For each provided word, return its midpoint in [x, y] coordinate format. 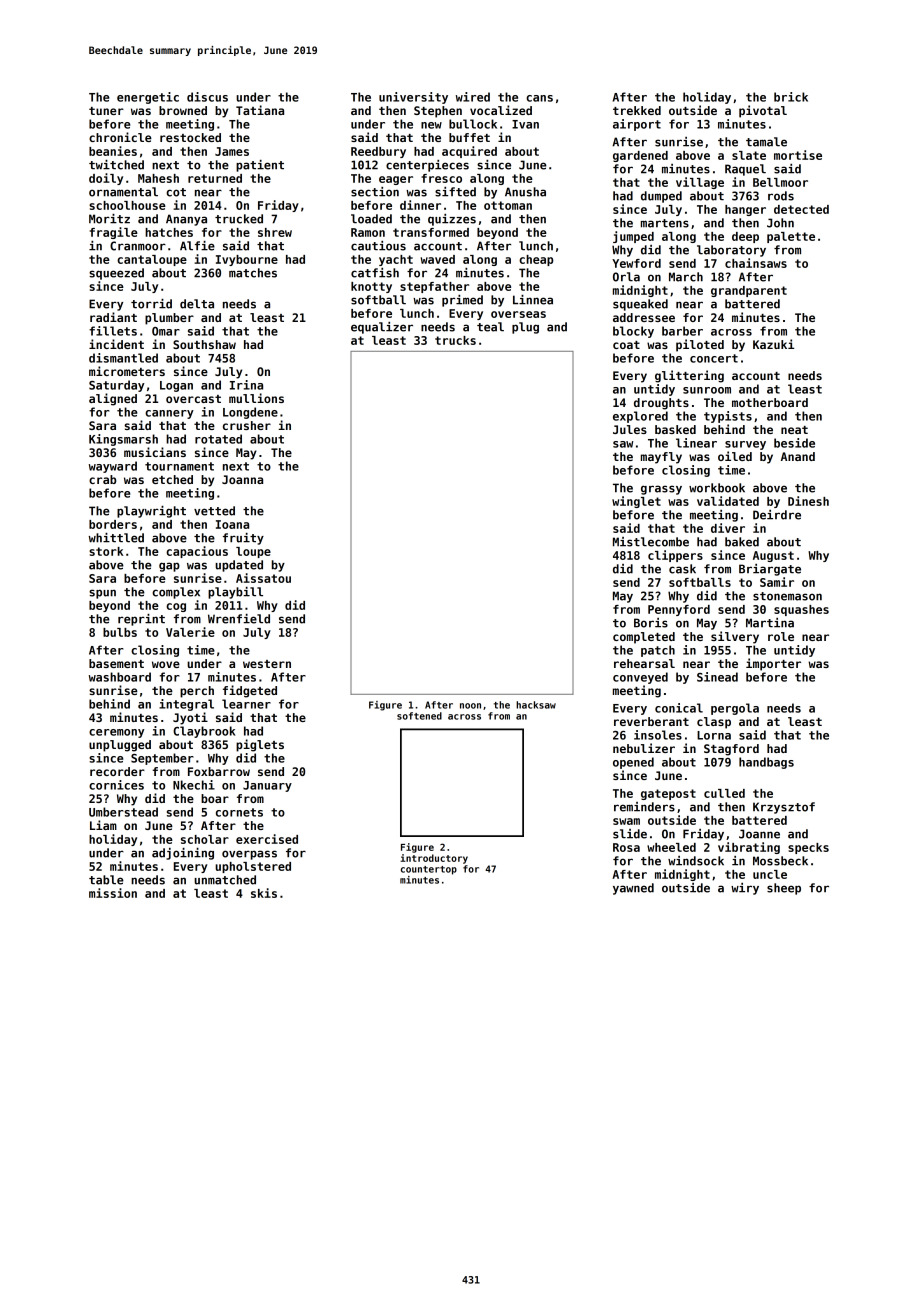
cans [539, 98]
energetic [148, 98]
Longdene [250, 413]
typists [728, 417]
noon [470, 706]
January [267, 786]
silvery [735, 637]
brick [791, 97]
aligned [113, 399]
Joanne [759, 834]
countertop [429, 870]
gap [169, 567]
